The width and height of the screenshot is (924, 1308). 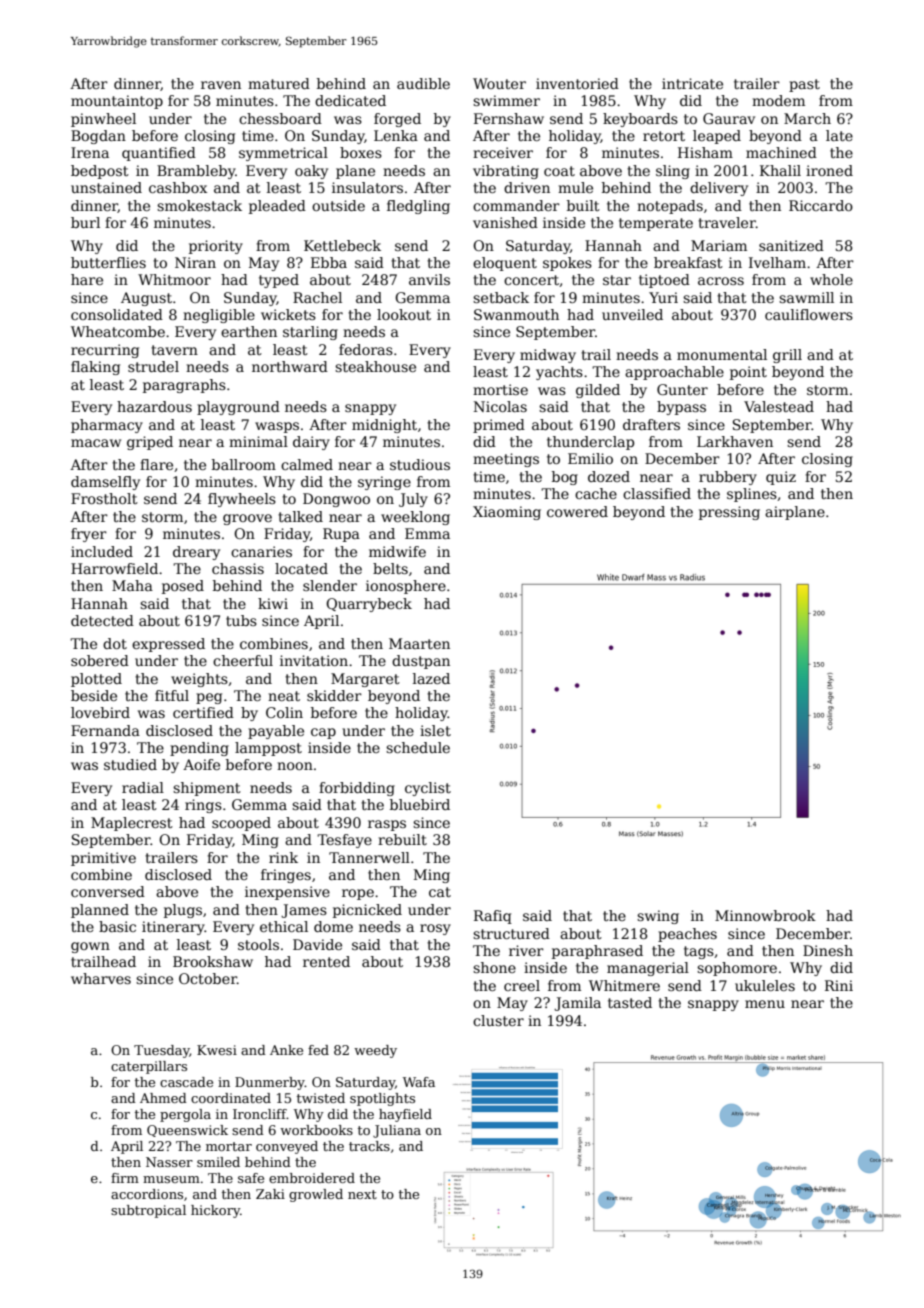 What do you see at coordinates (241, 824) in the screenshot?
I see `scooped` at bounding box center [241, 824].
